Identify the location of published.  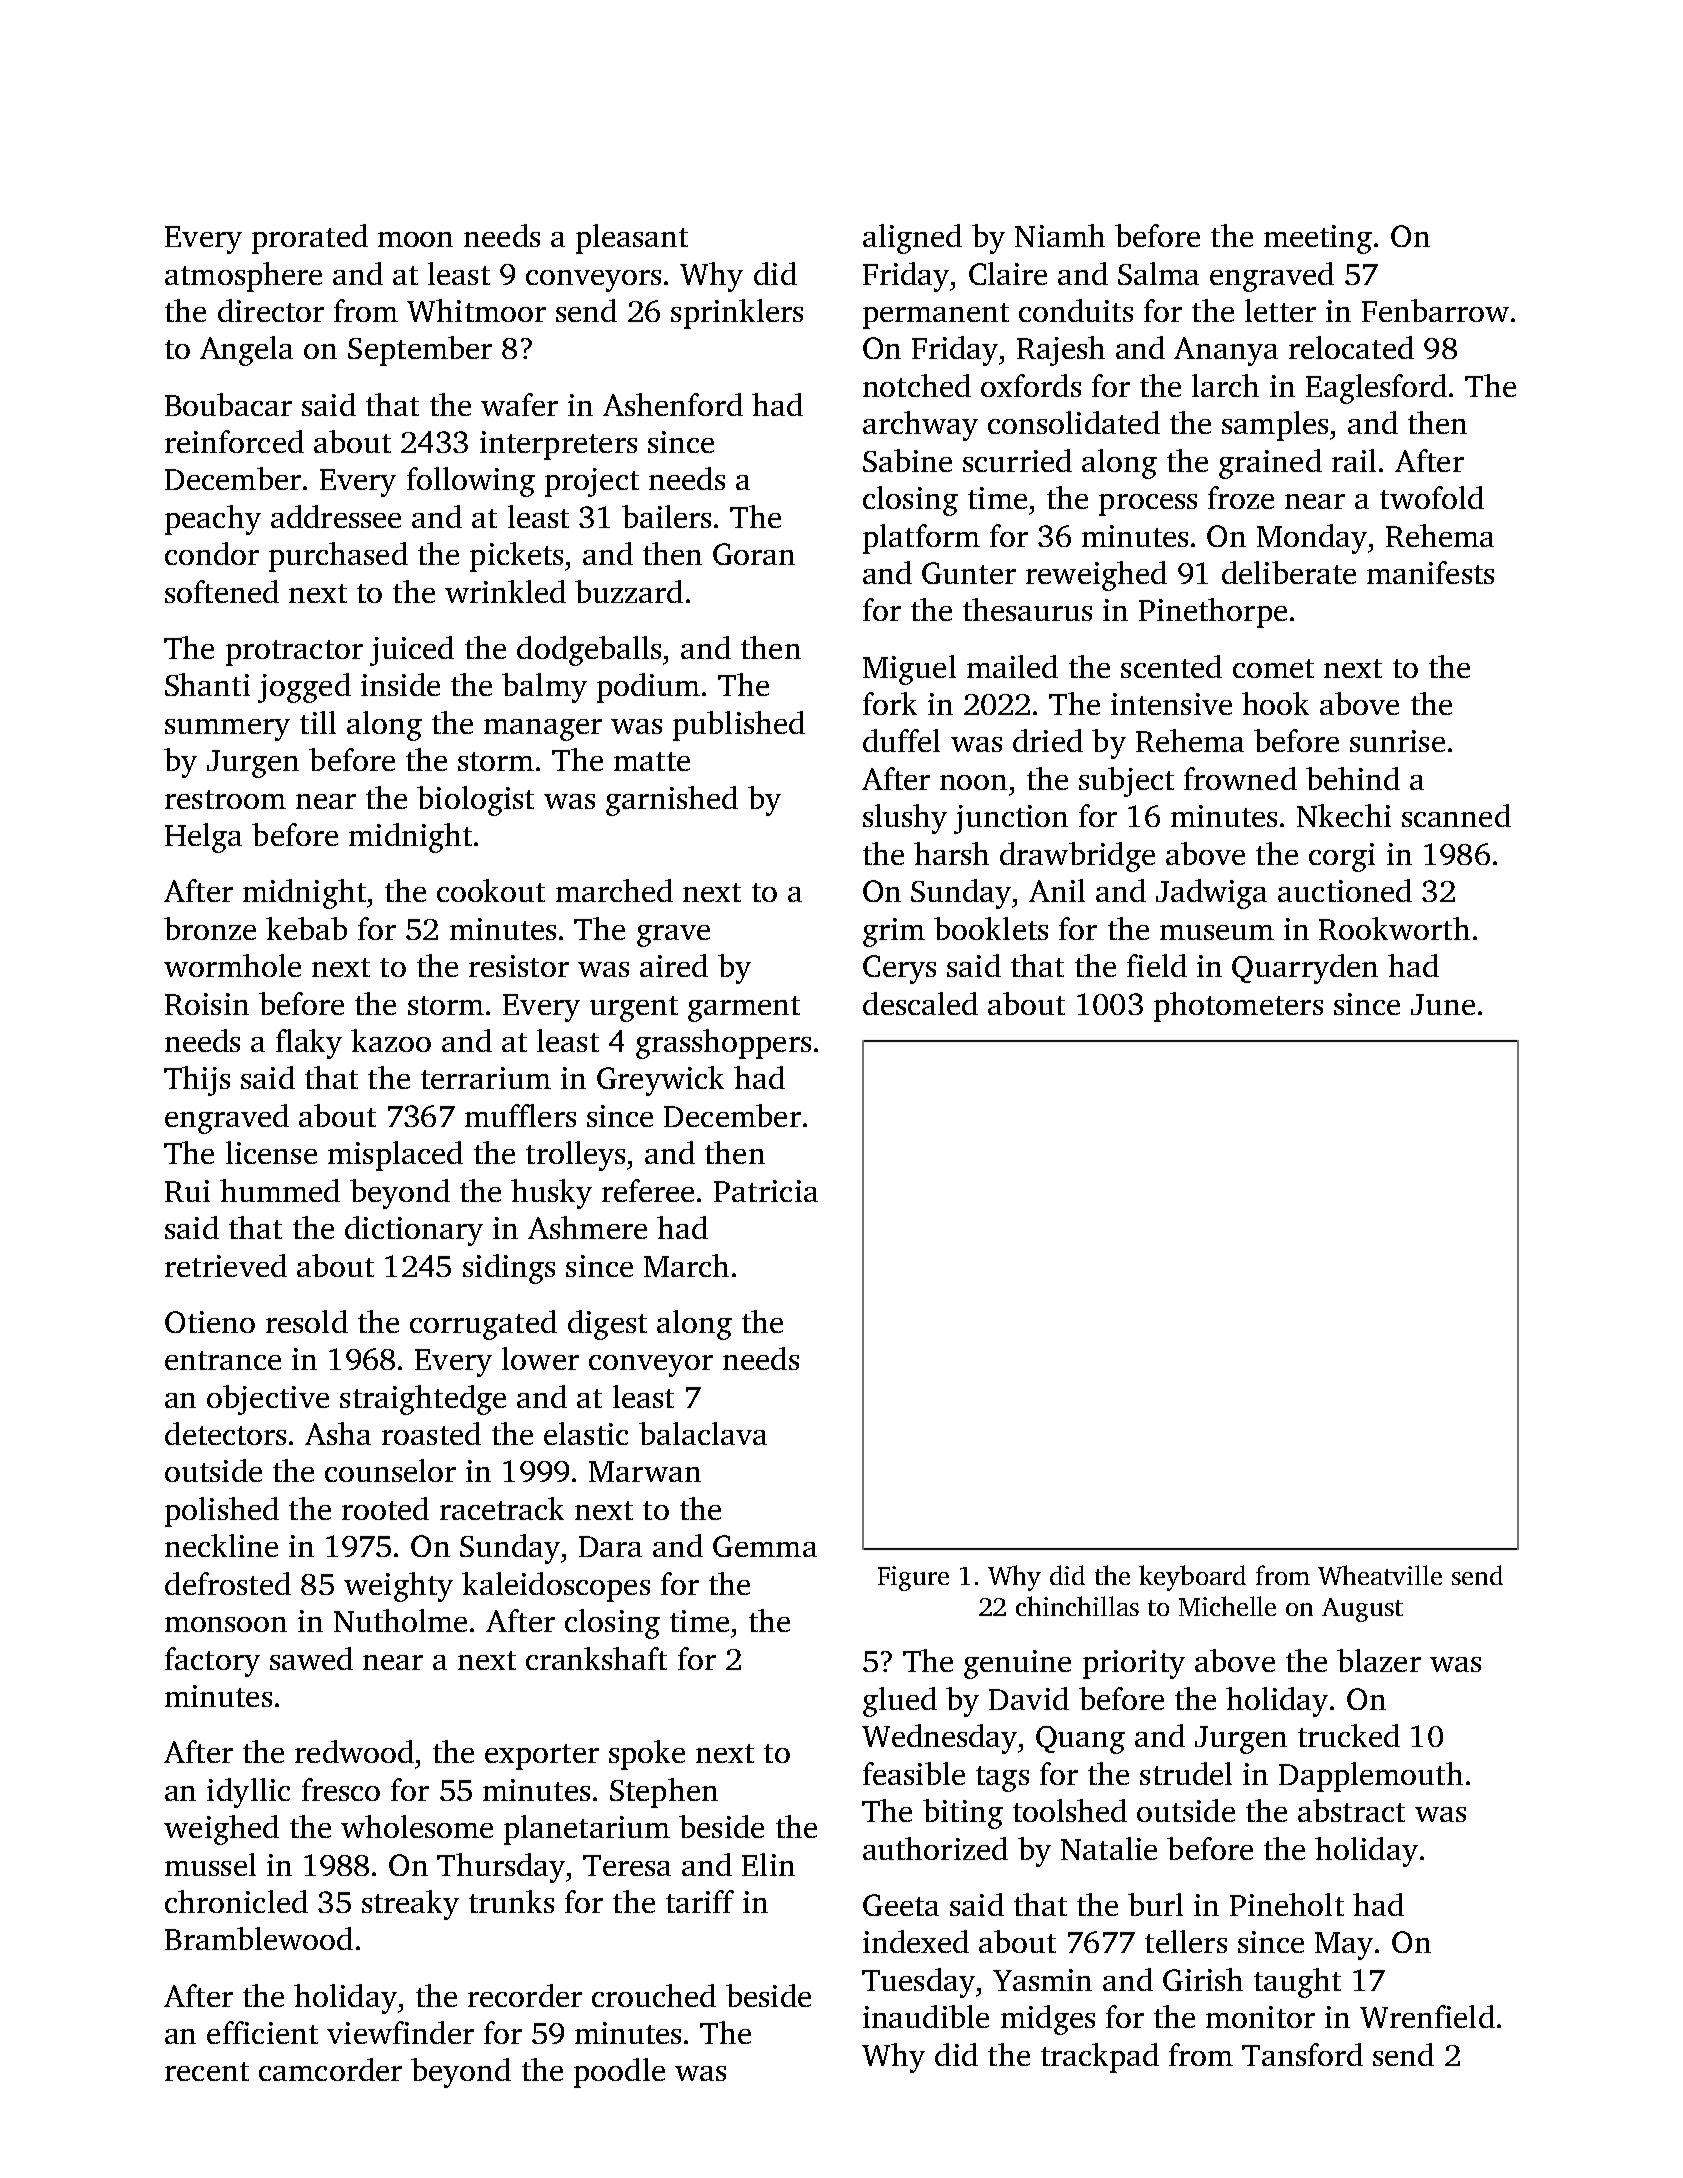
(739, 726).
